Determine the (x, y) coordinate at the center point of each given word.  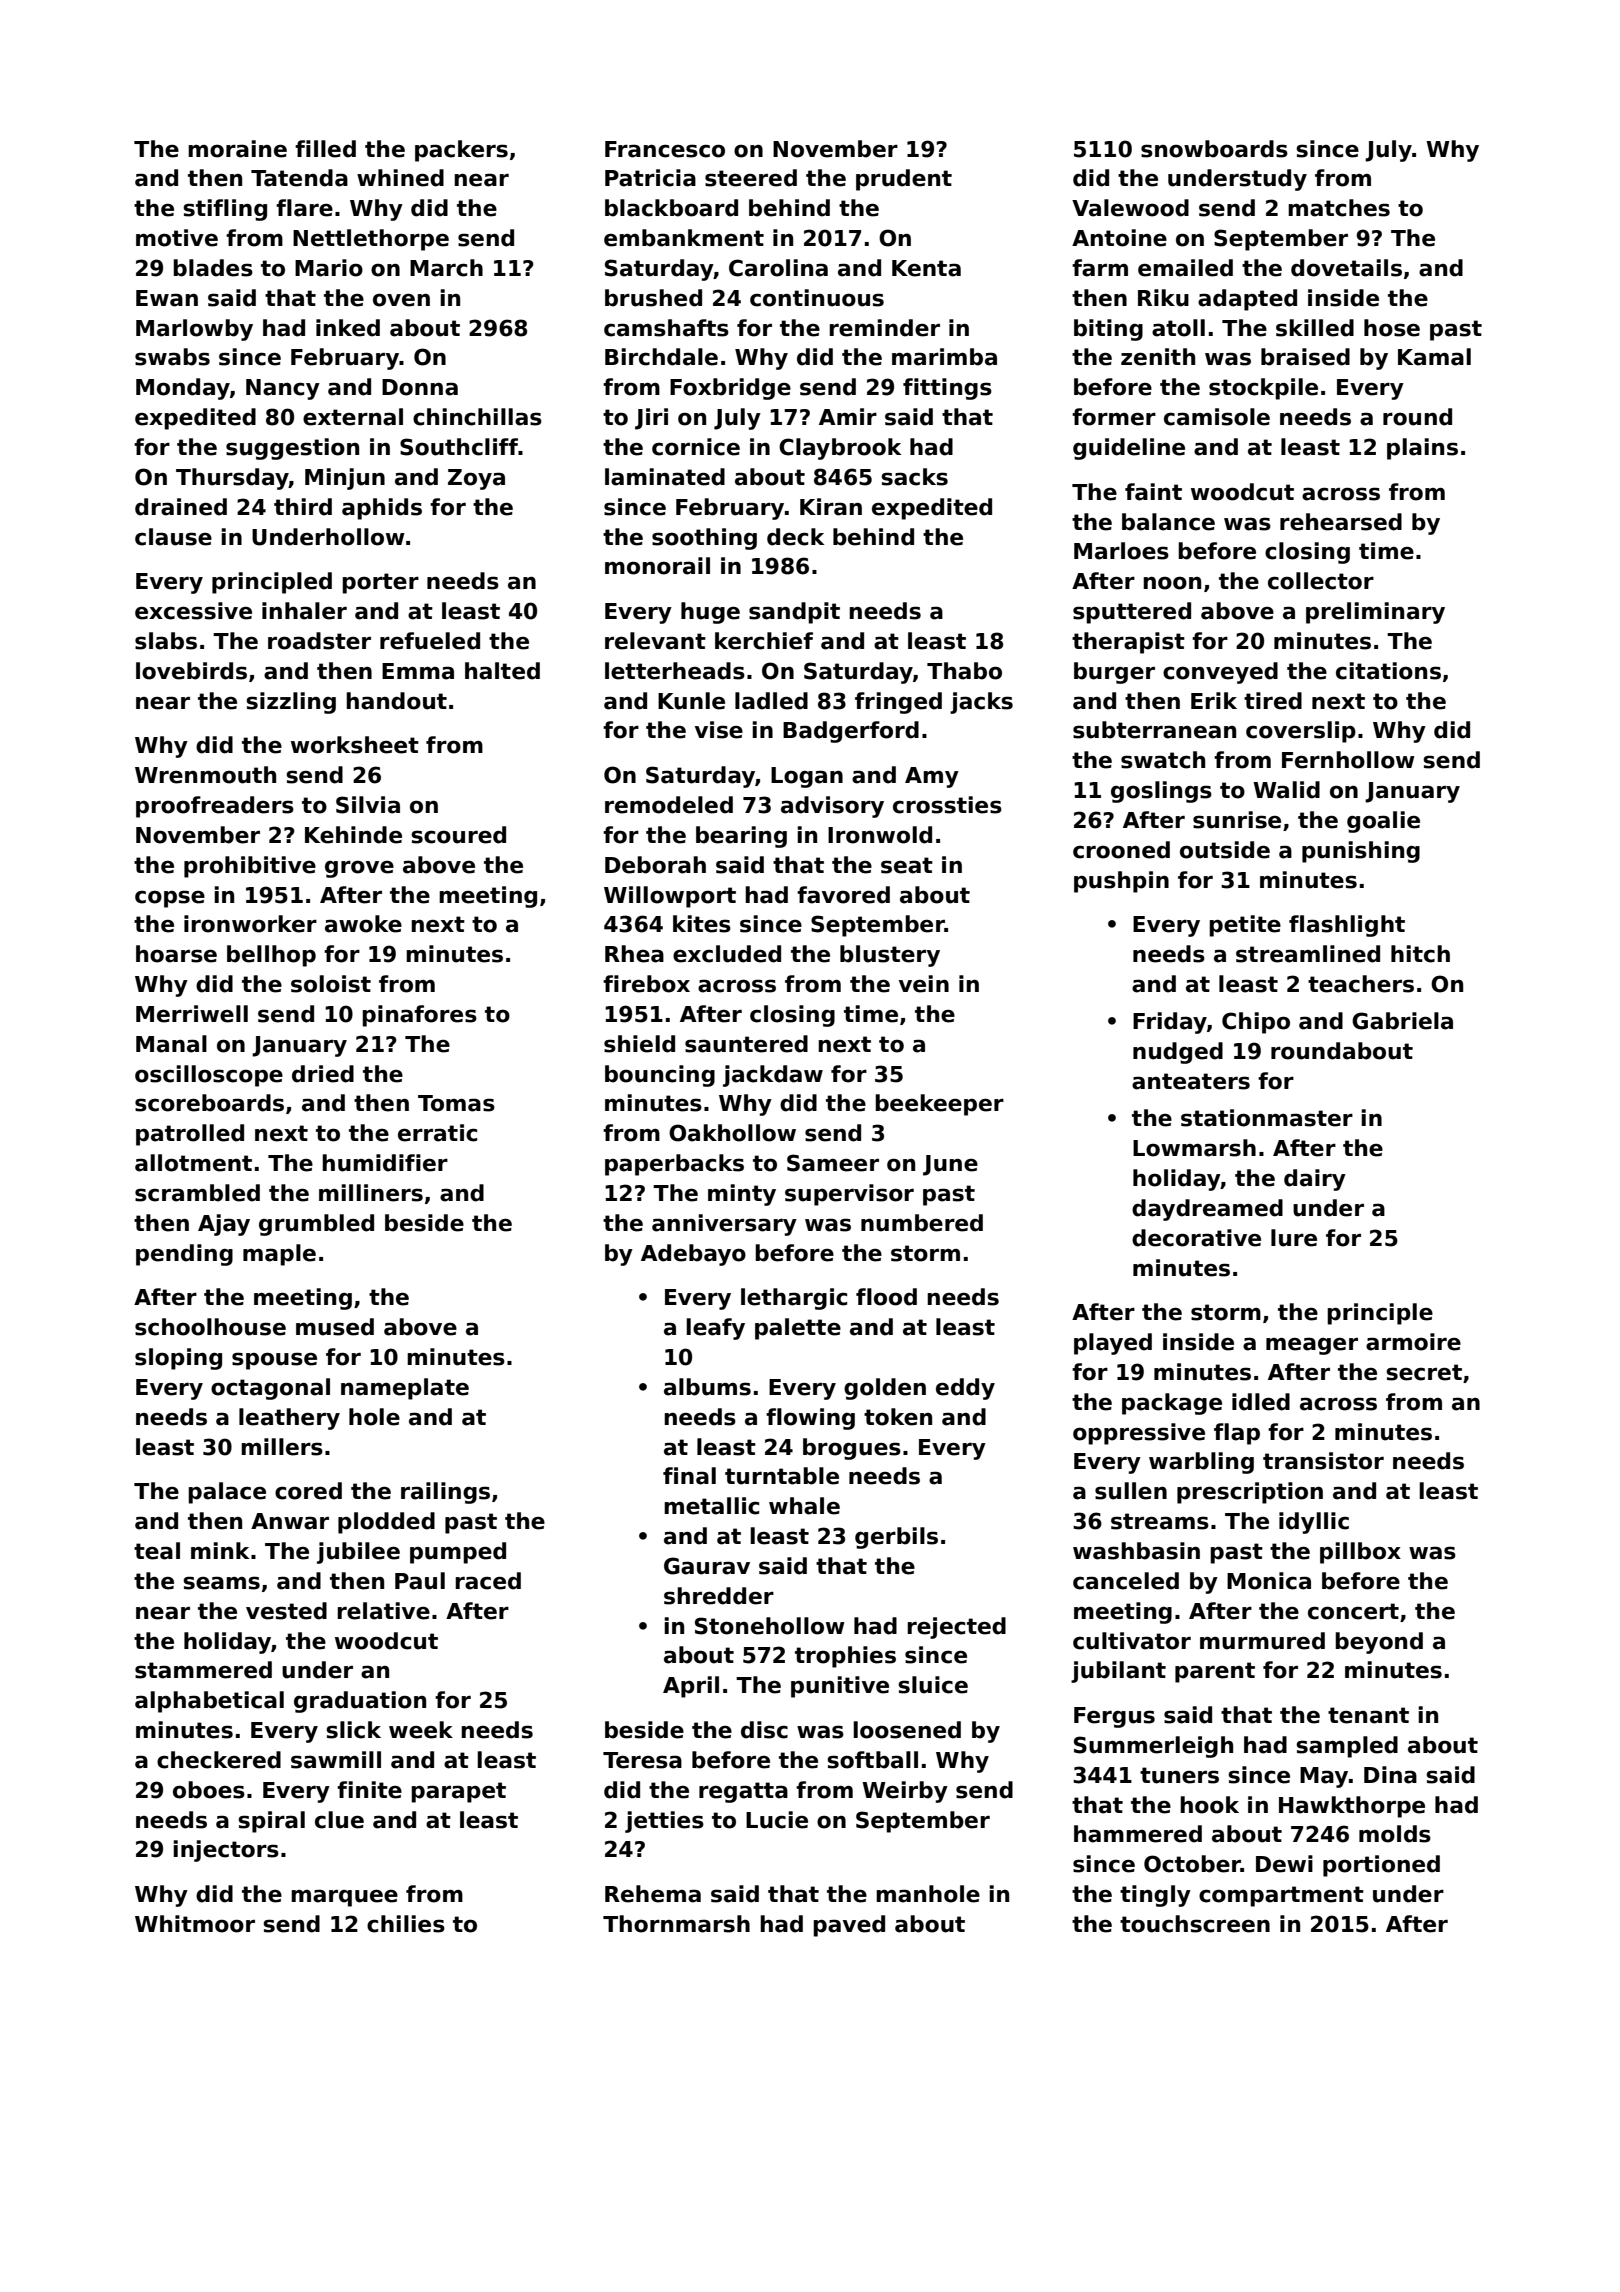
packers (461, 151)
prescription (1250, 1493)
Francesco (665, 149)
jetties (664, 1822)
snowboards (1214, 149)
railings (445, 1493)
